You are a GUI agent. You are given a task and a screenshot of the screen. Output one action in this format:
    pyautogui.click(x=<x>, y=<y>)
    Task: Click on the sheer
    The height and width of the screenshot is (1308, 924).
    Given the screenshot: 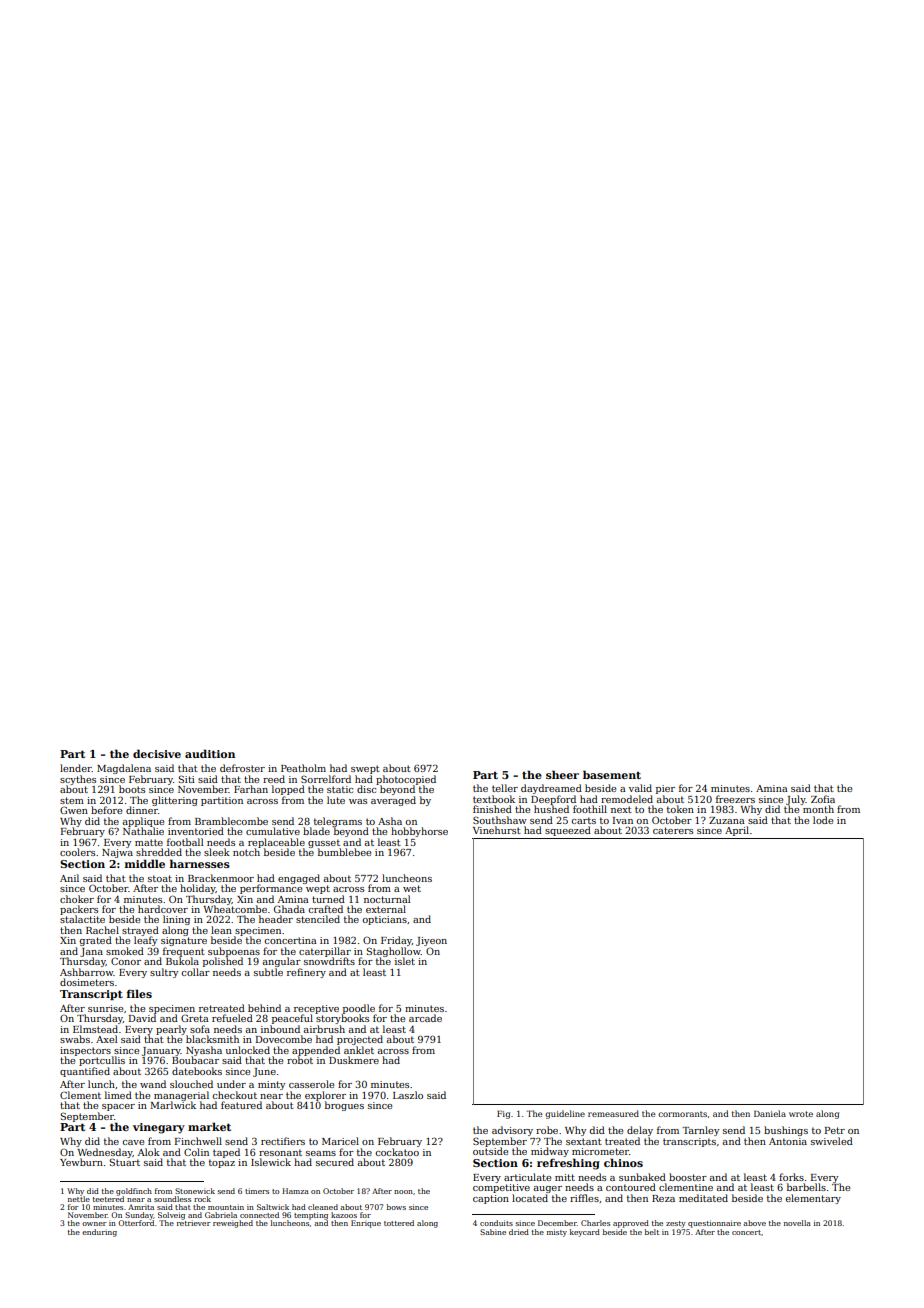 What is the action you would take?
    pyautogui.click(x=562, y=774)
